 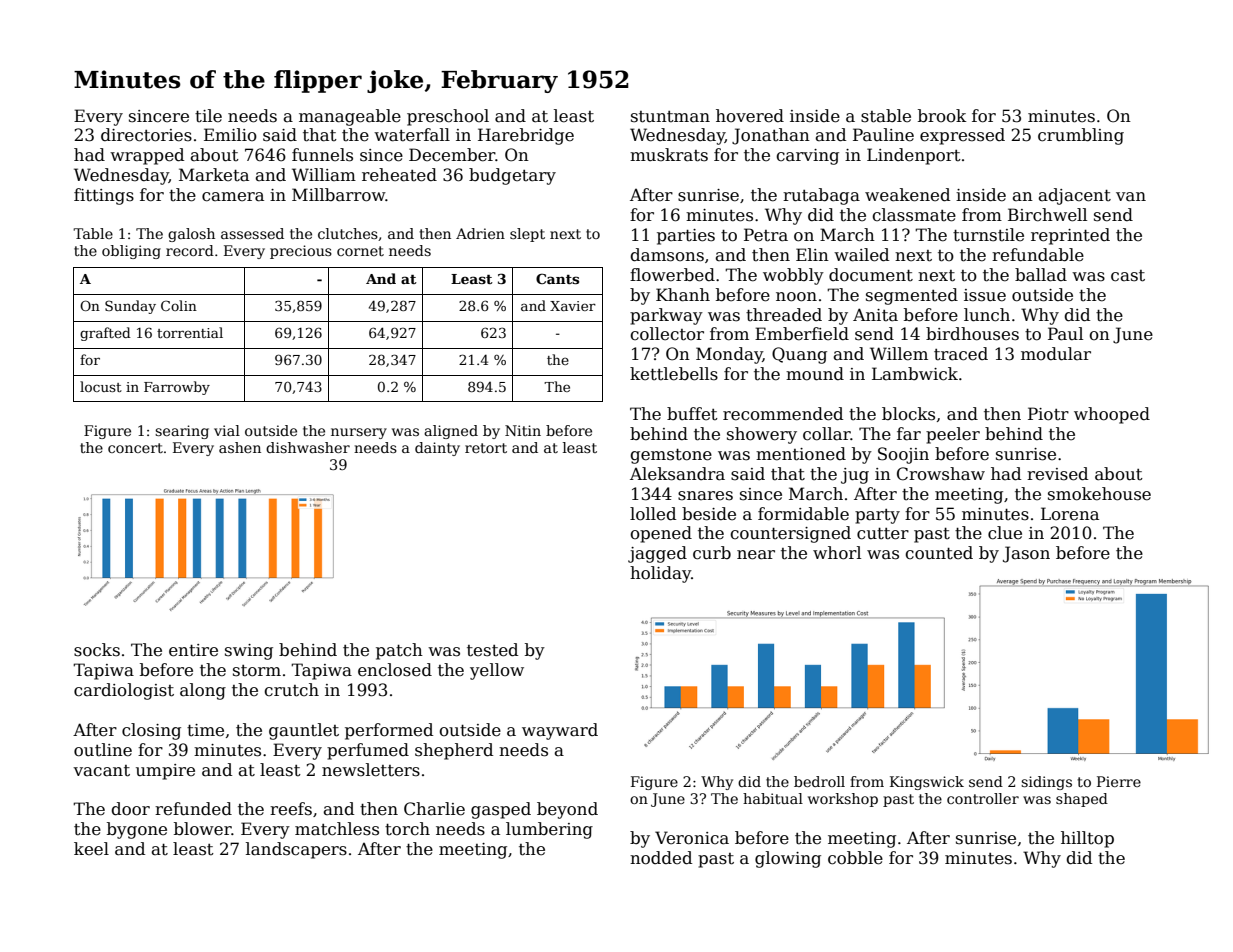 I want to click on brook, so click(x=942, y=116).
